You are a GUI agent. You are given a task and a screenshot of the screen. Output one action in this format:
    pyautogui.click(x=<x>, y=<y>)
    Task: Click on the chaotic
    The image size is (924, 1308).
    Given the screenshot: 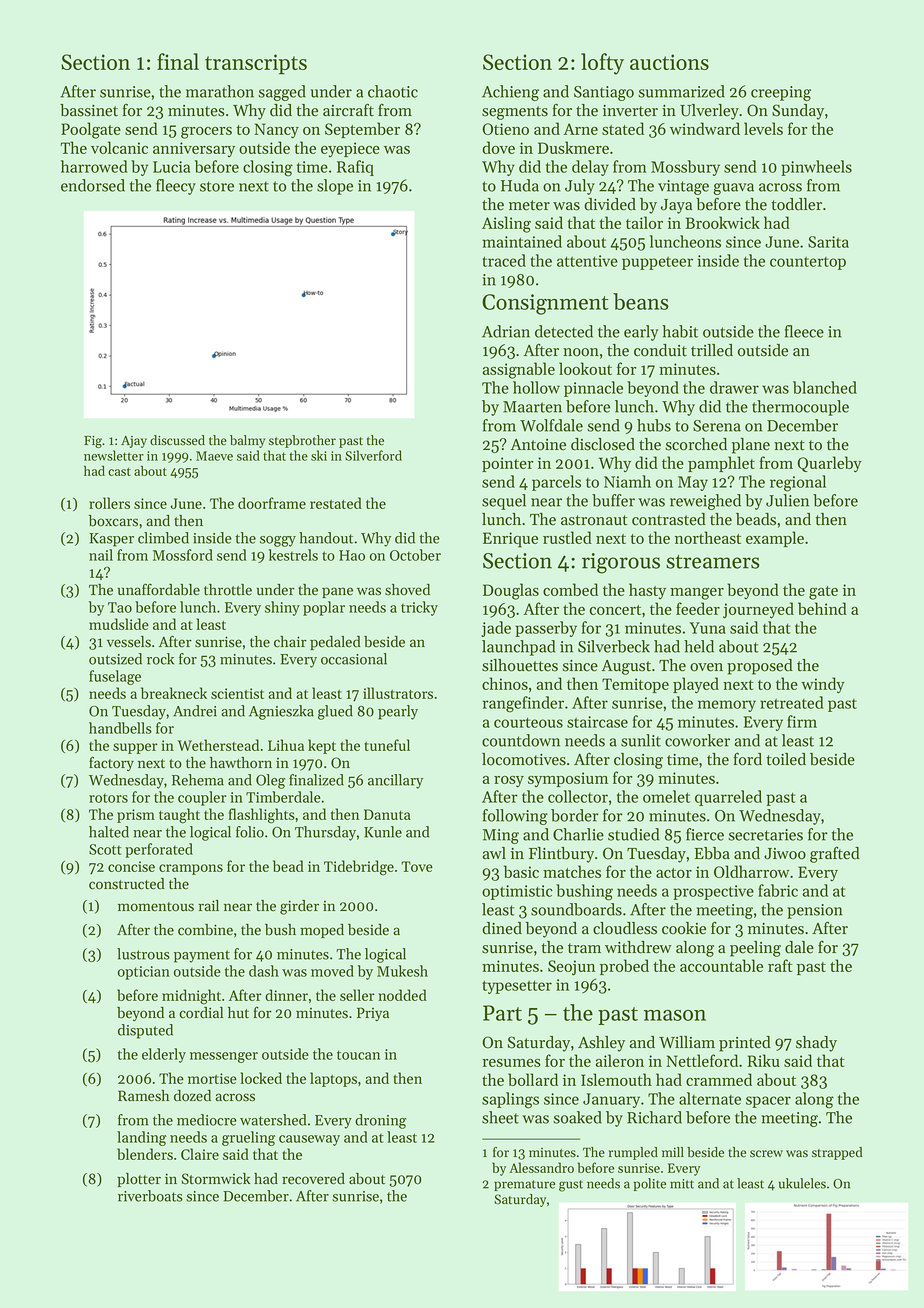 What is the action you would take?
    pyautogui.click(x=393, y=91)
